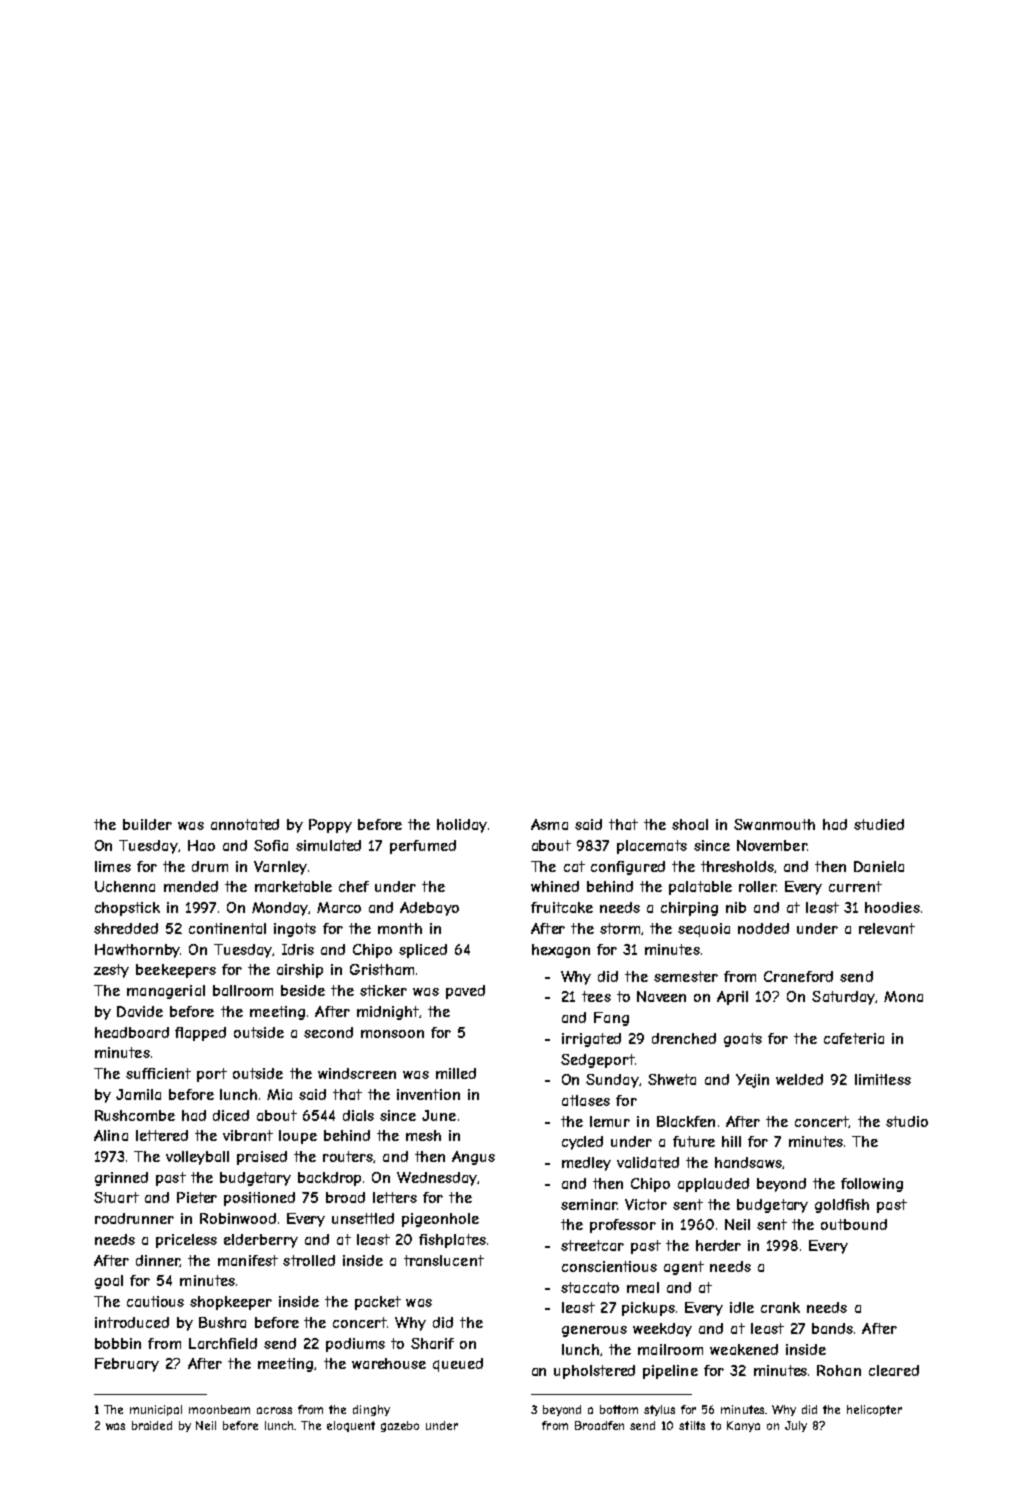 The image size is (1027, 1487). I want to click on Larchfield, so click(223, 1343).
